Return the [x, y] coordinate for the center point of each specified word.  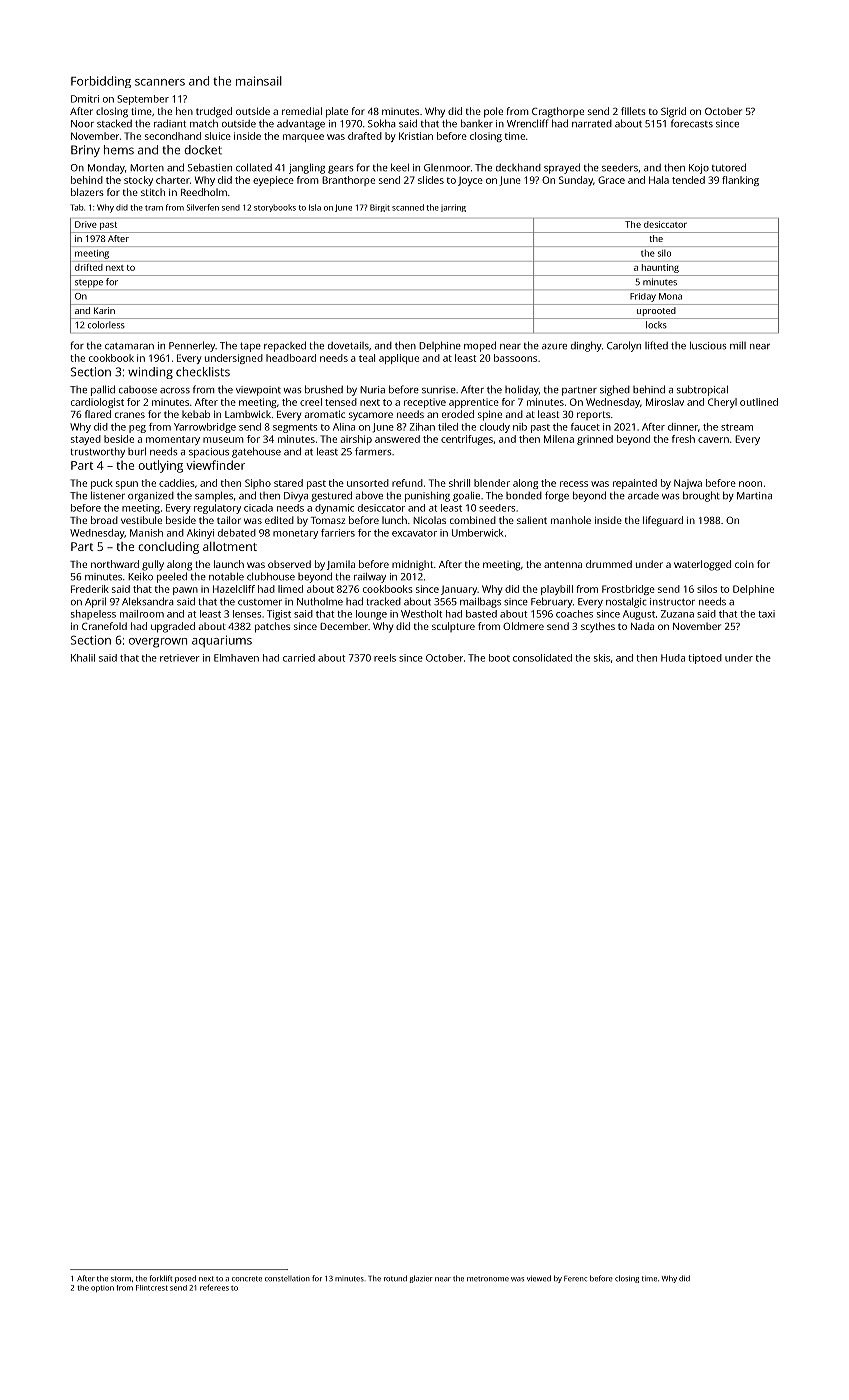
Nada [642, 626]
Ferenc [575, 1279]
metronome [488, 1279]
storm [121, 1279]
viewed [539, 1278]
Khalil [83, 658]
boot [499, 658]
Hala [659, 180]
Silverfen [203, 207]
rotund [395, 1278]
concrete [247, 1279]
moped [480, 346]
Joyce [470, 181]
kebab [196, 414]
